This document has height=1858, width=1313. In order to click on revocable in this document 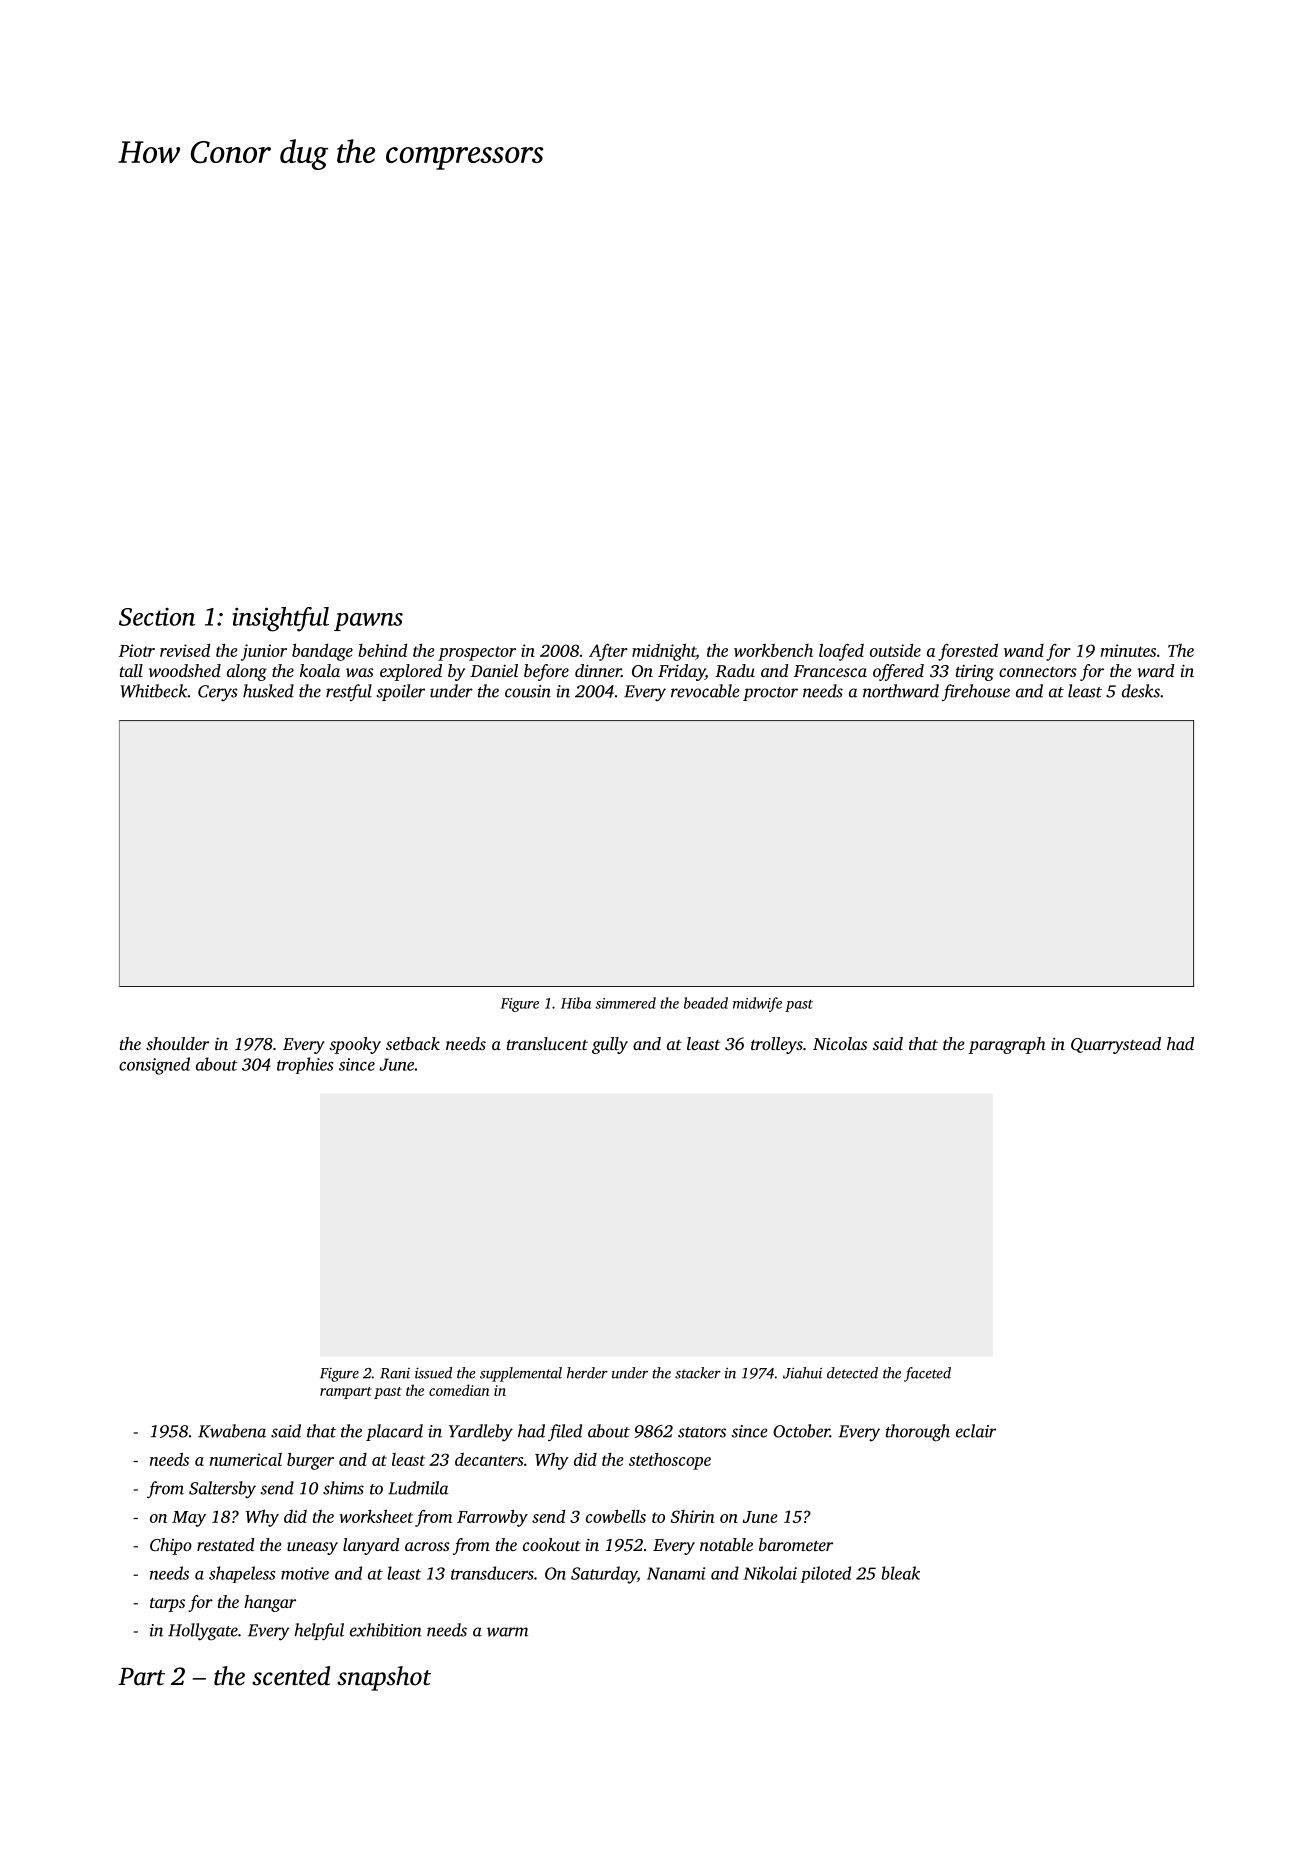, I will do `click(705, 691)`.
